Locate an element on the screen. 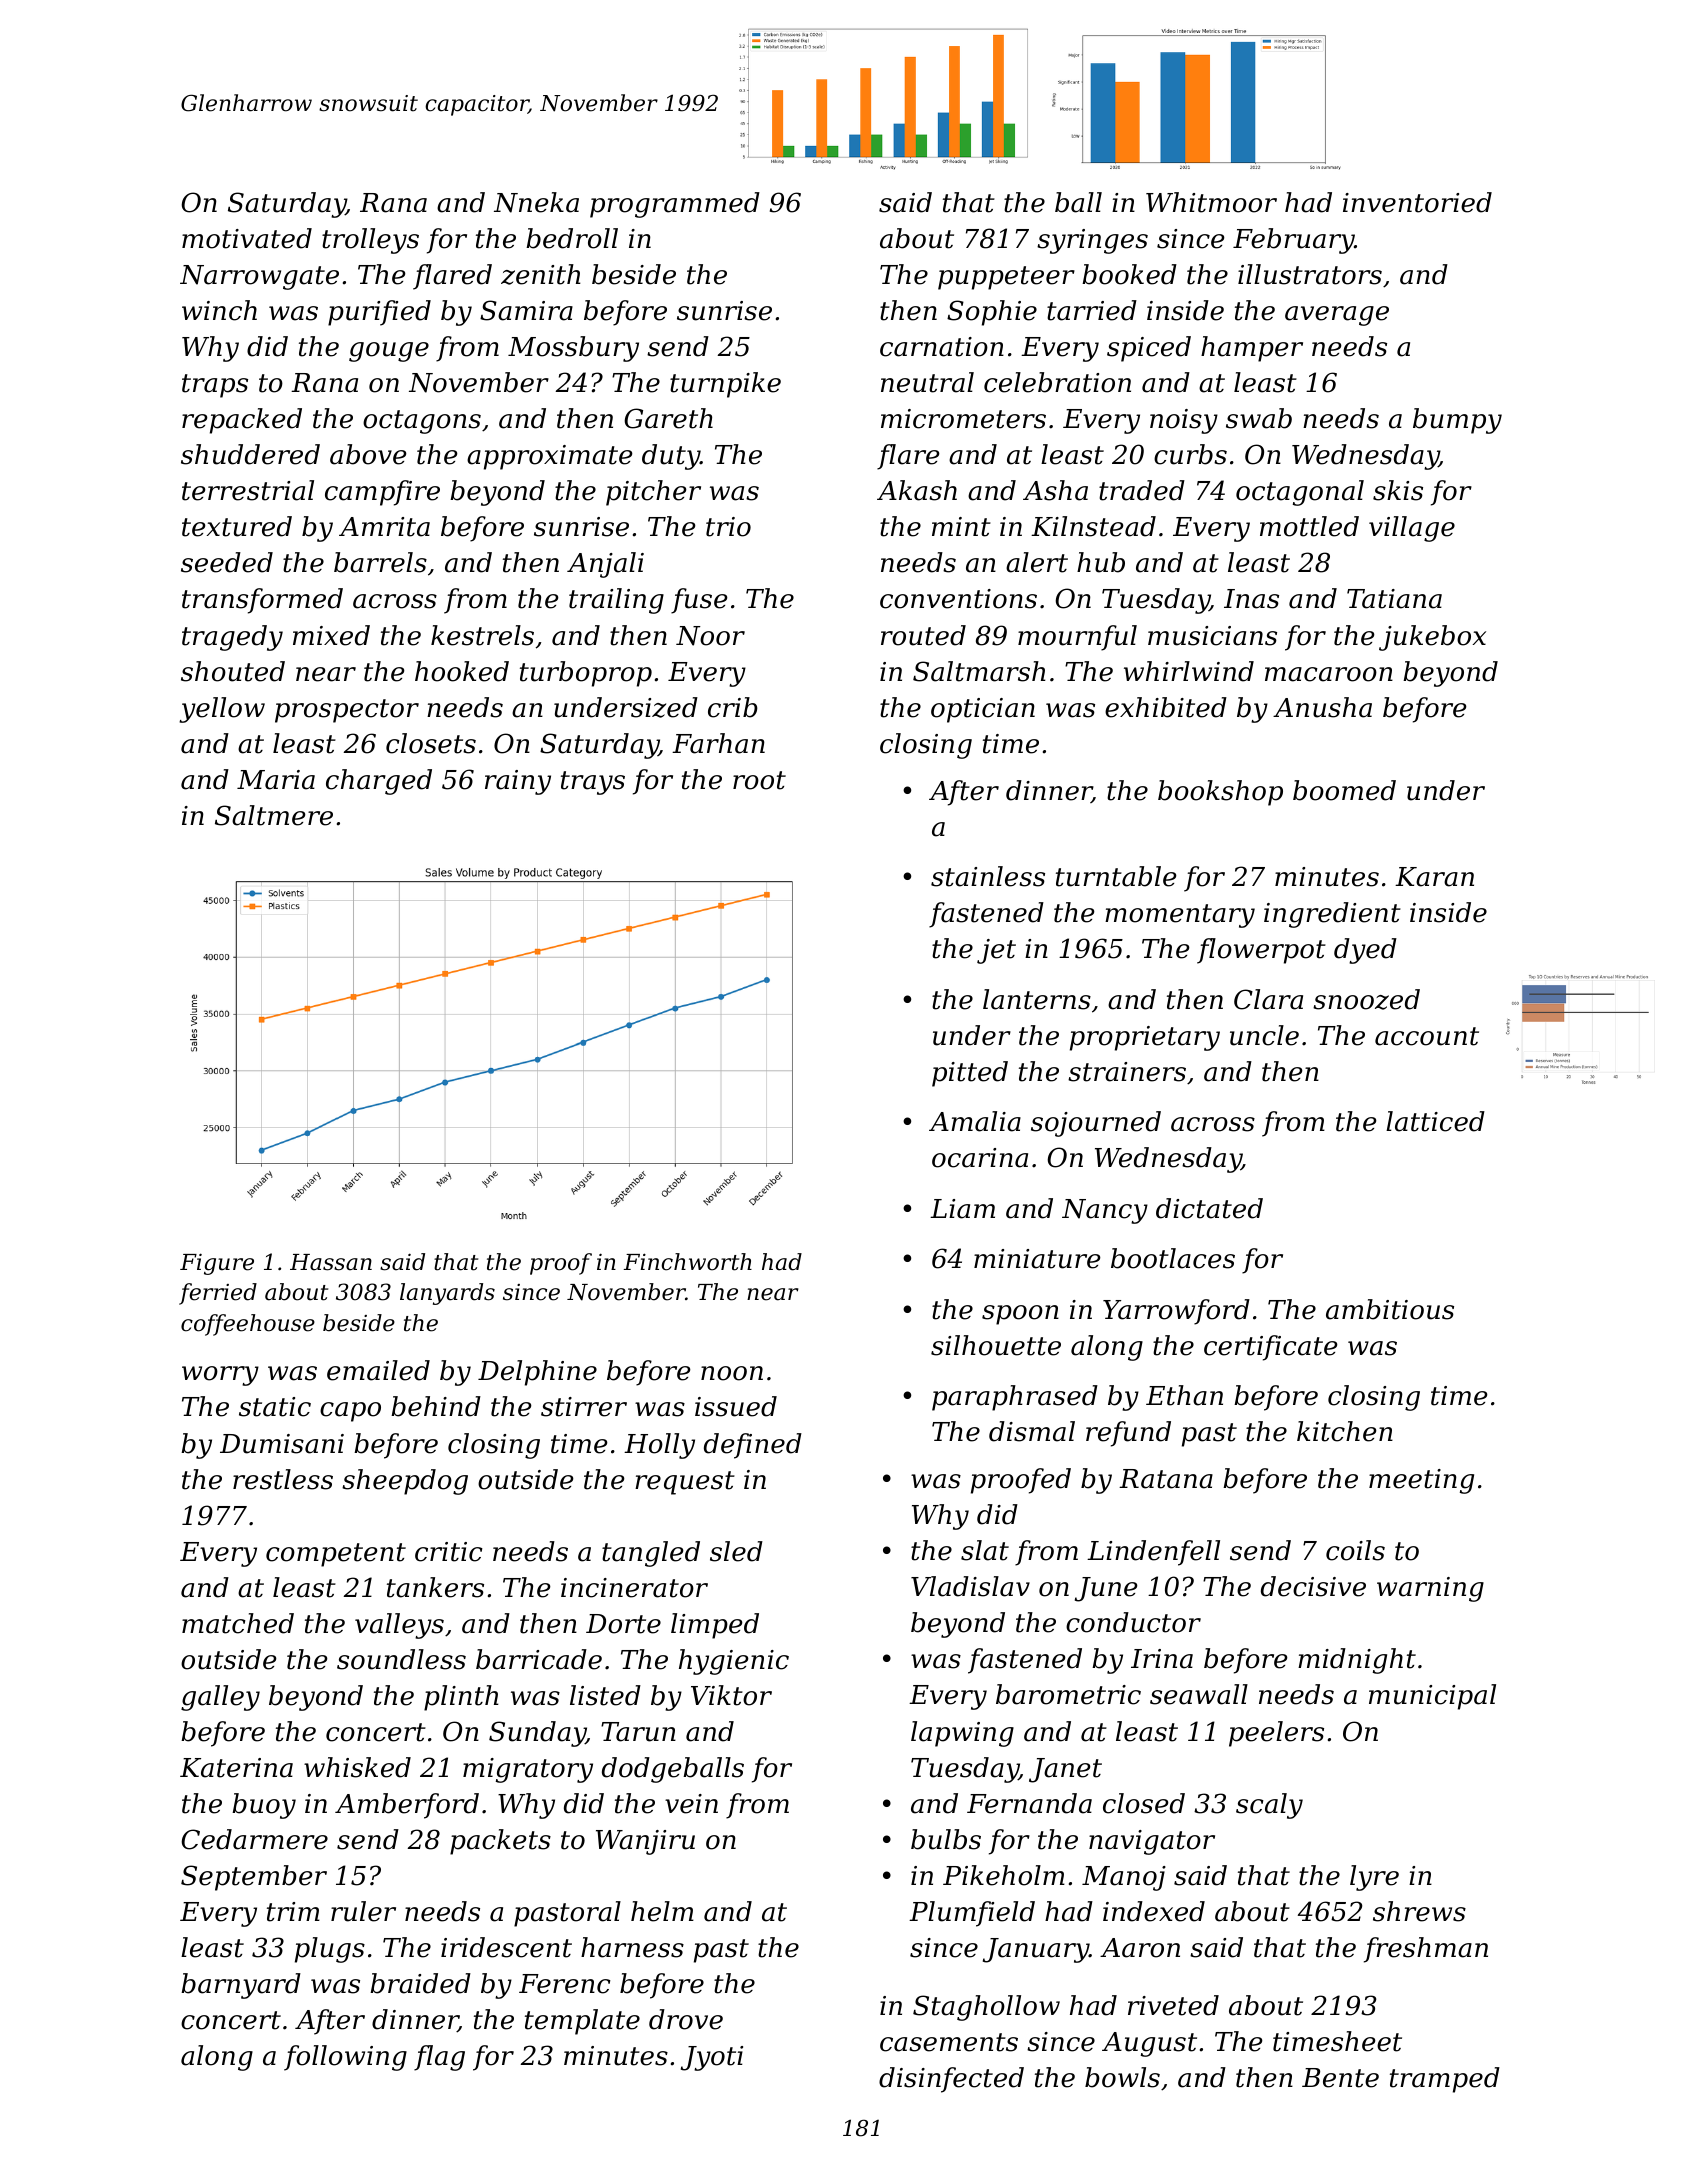 This screenshot has height=2178, width=1683. Saltmere is located at coordinates (274, 815).
